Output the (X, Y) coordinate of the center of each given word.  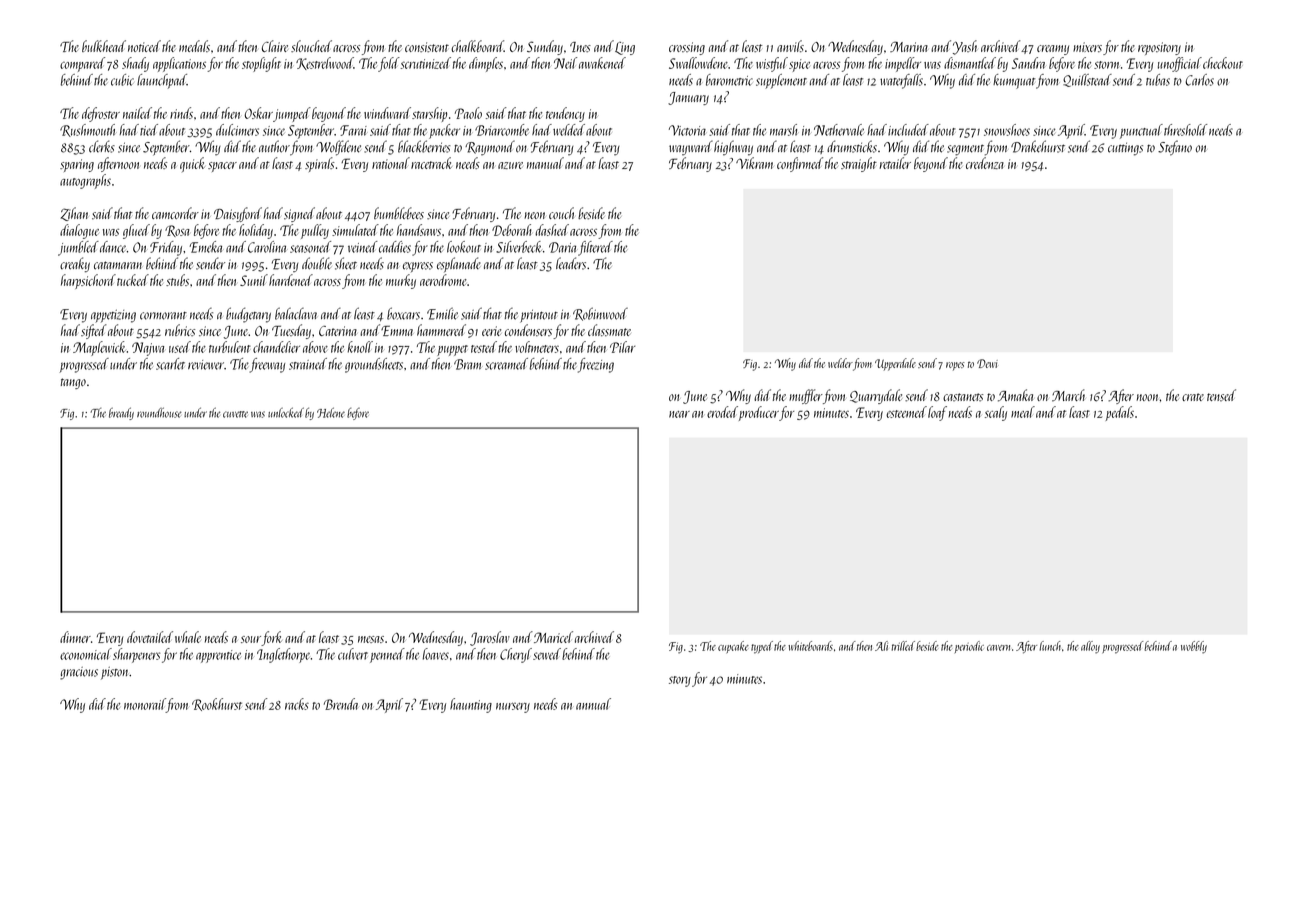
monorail (145, 704)
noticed (144, 46)
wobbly (1194, 647)
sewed (547, 654)
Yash (965, 47)
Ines (580, 47)
